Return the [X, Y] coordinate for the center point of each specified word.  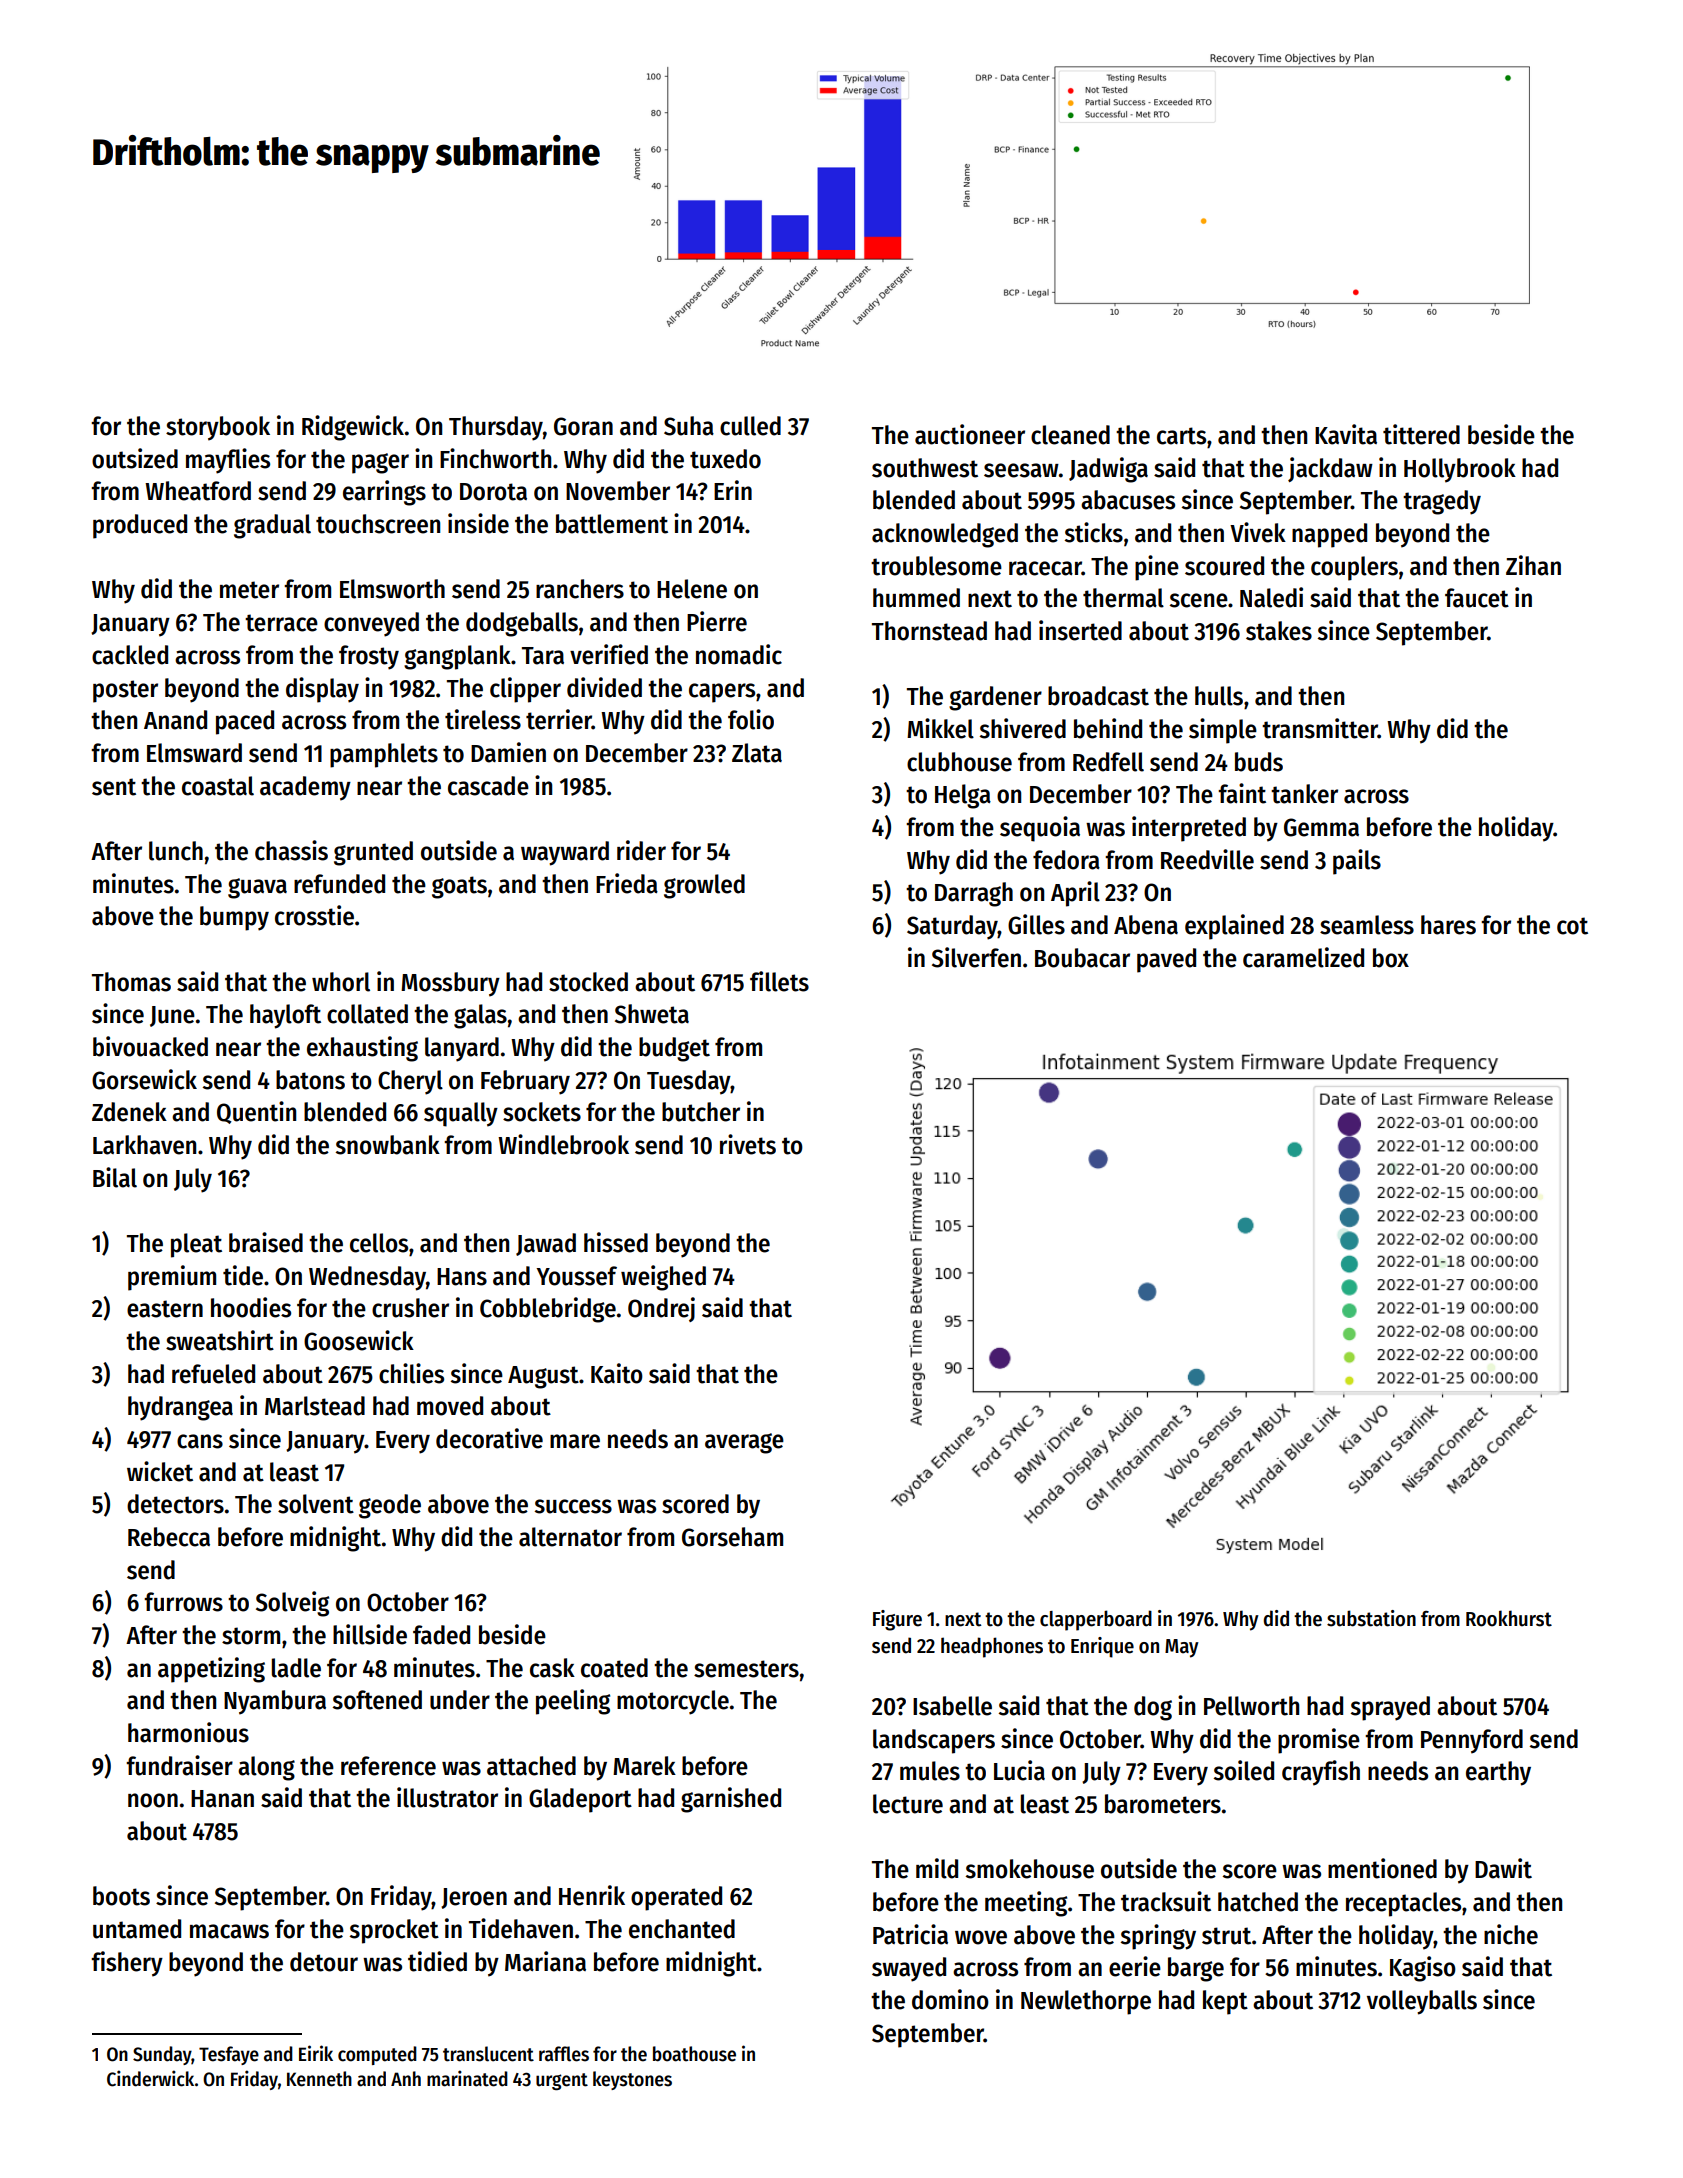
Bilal [115, 1177]
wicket [160, 1471]
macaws [229, 1931]
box [1391, 958]
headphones [992, 1647]
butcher [701, 1112]
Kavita [1346, 434]
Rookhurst [1509, 1618]
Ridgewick [353, 428]
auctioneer [970, 434]
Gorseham [732, 1537]
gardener [995, 698]
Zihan [1533, 565]
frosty [369, 657]
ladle [296, 1668]
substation [1371, 1618]
